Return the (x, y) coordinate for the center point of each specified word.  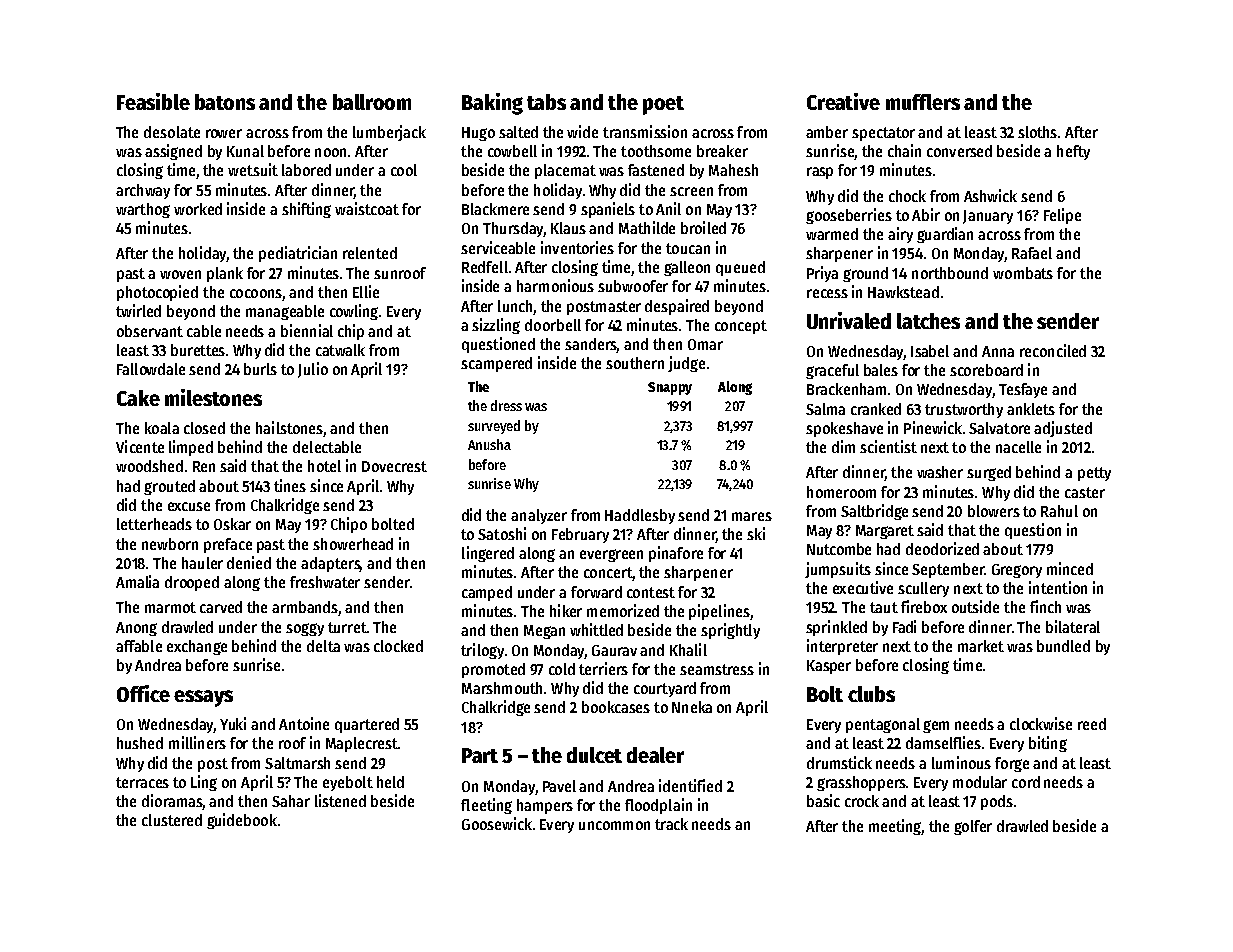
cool (404, 170)
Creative (843, 101)
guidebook (242, 821)
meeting (895, 827)
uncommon (614, 825)
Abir (926, 214)
